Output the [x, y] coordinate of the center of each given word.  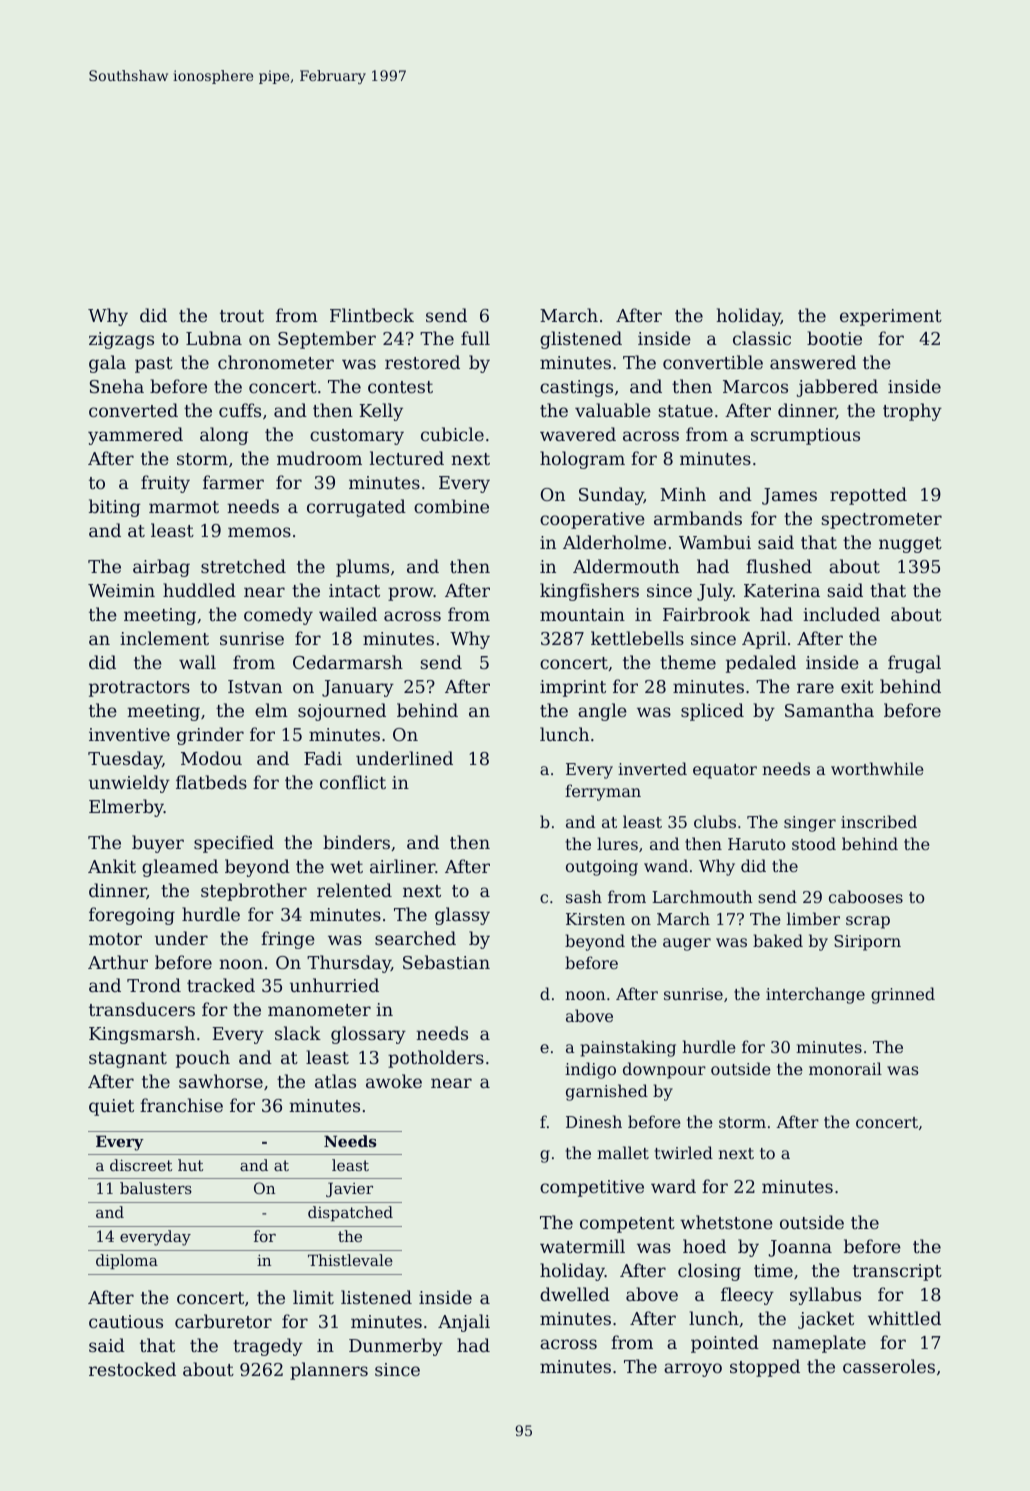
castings [576, 388]
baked [778, 940]
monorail [845, 1068]
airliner [402, 866]
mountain [582, 614]
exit [857, 686]
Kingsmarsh [142, 1035]
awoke [394, 1081]
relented [354, 890]
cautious [126, 1321]
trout [242, 316]
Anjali [464, 1323]
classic [762, 338]
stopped [765, 1368]
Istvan [255, 686]
